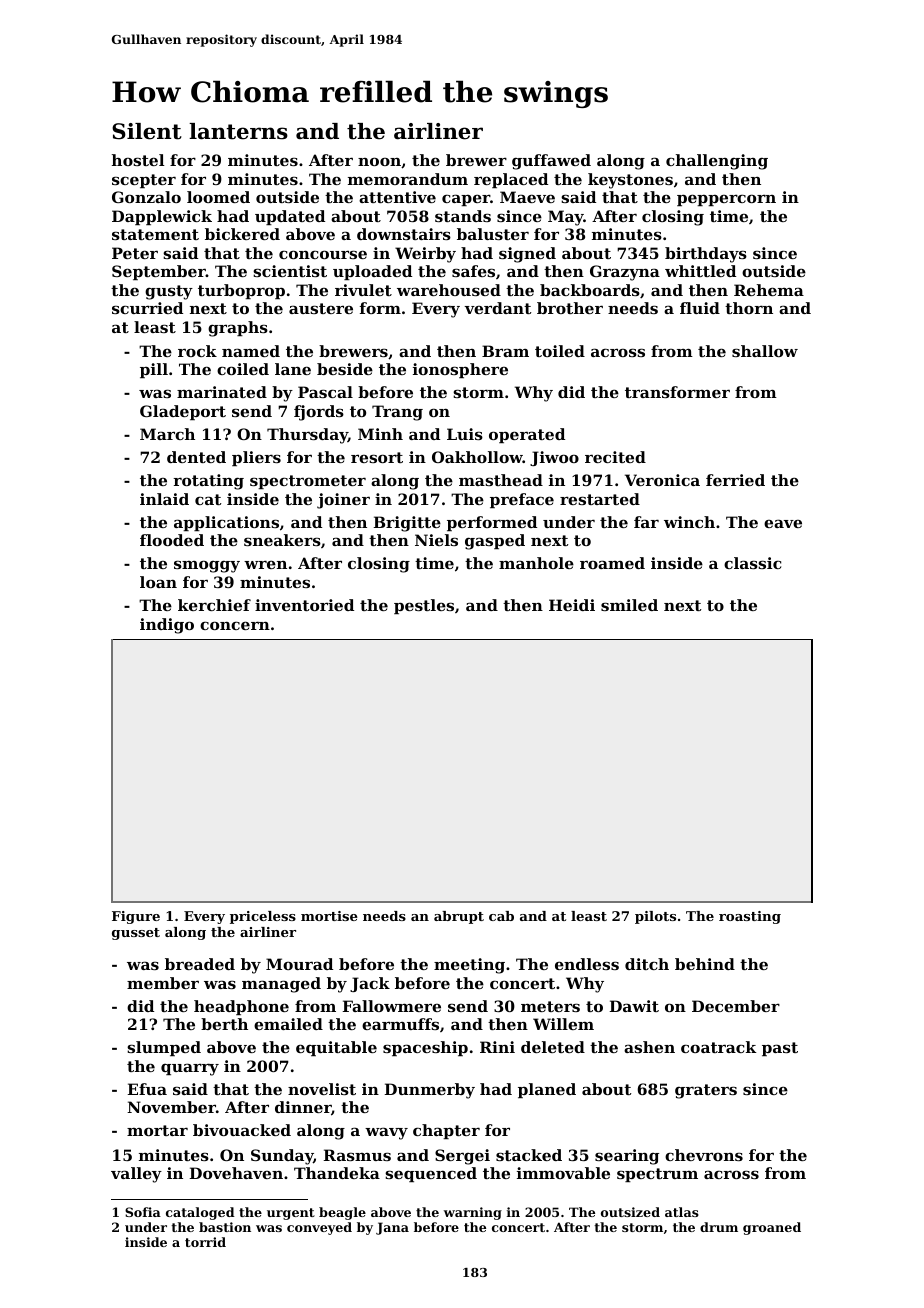  What do you see at coordinates (783, 523) in the screenshot?
I see `eave` at bounding box center [783, 523].
